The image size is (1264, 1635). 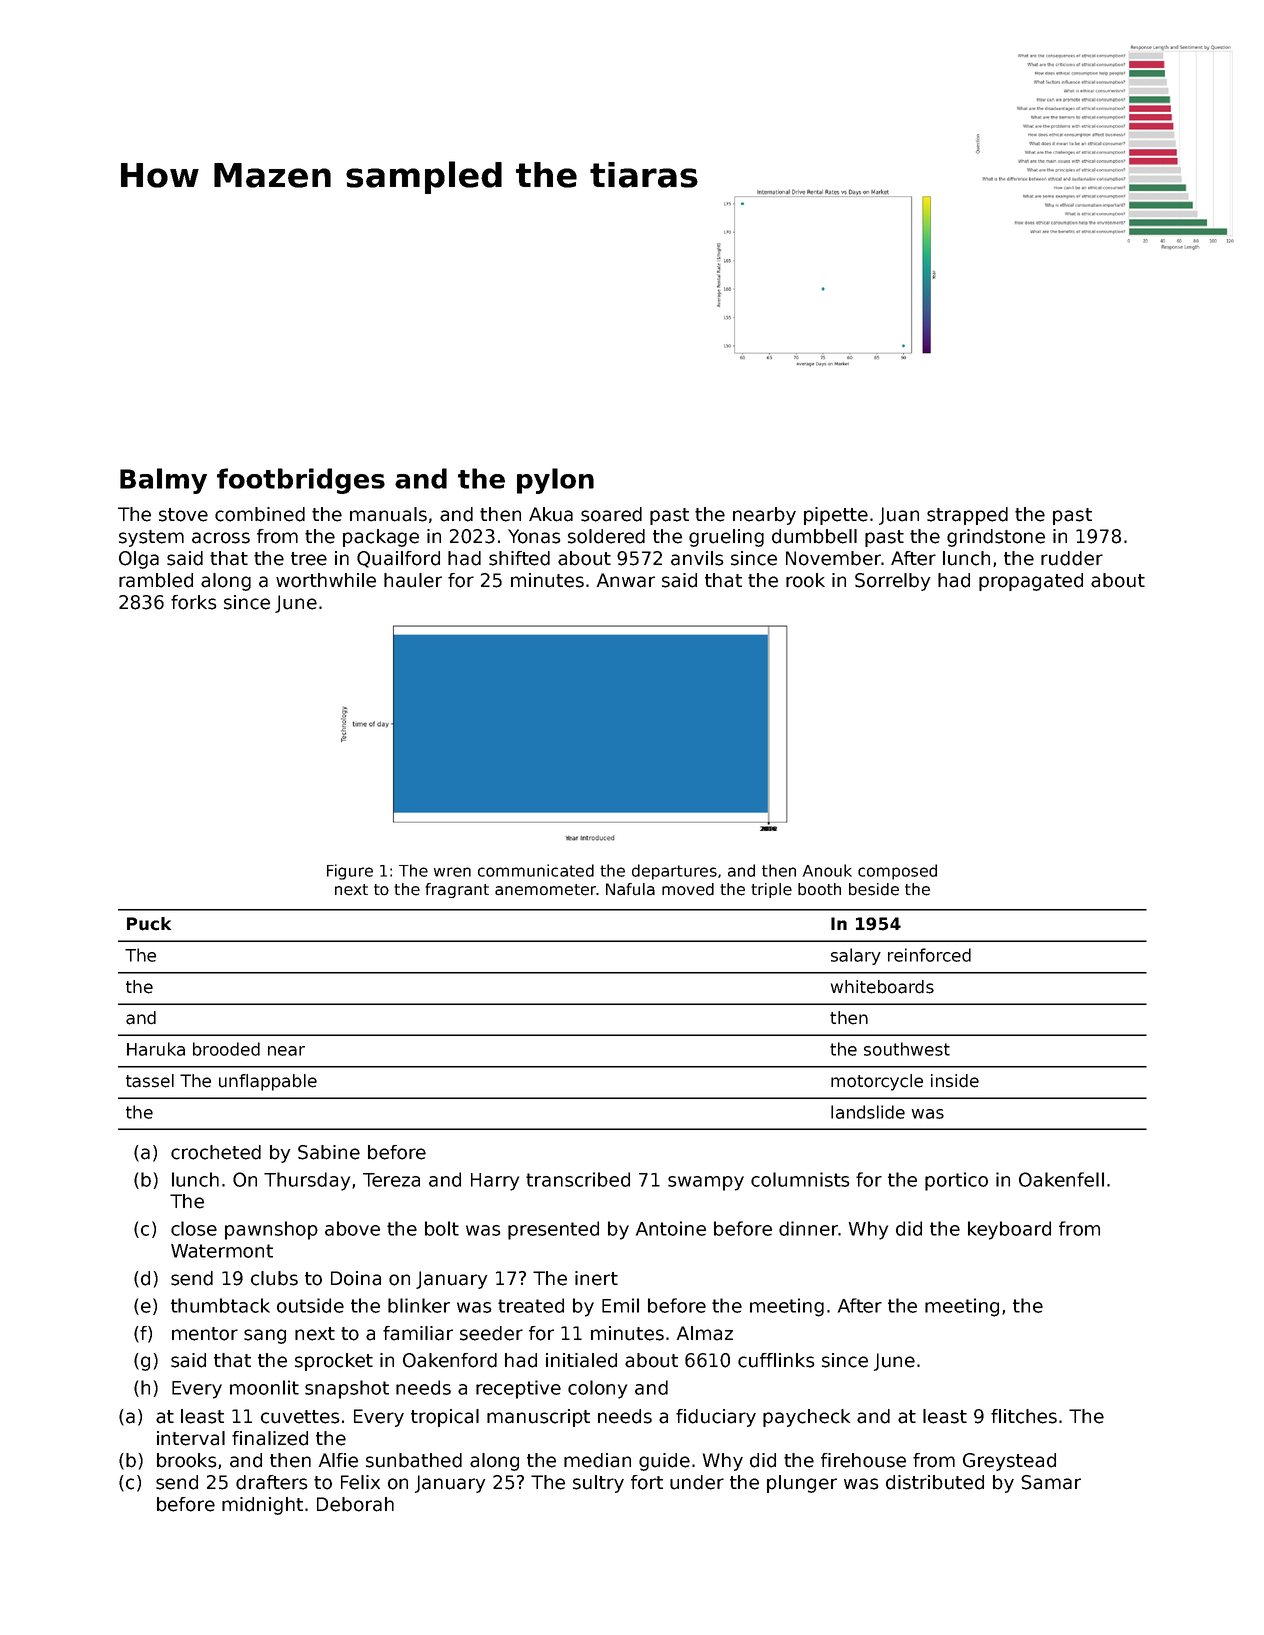 I want to click on strapped, so click(x=967, y=516).
